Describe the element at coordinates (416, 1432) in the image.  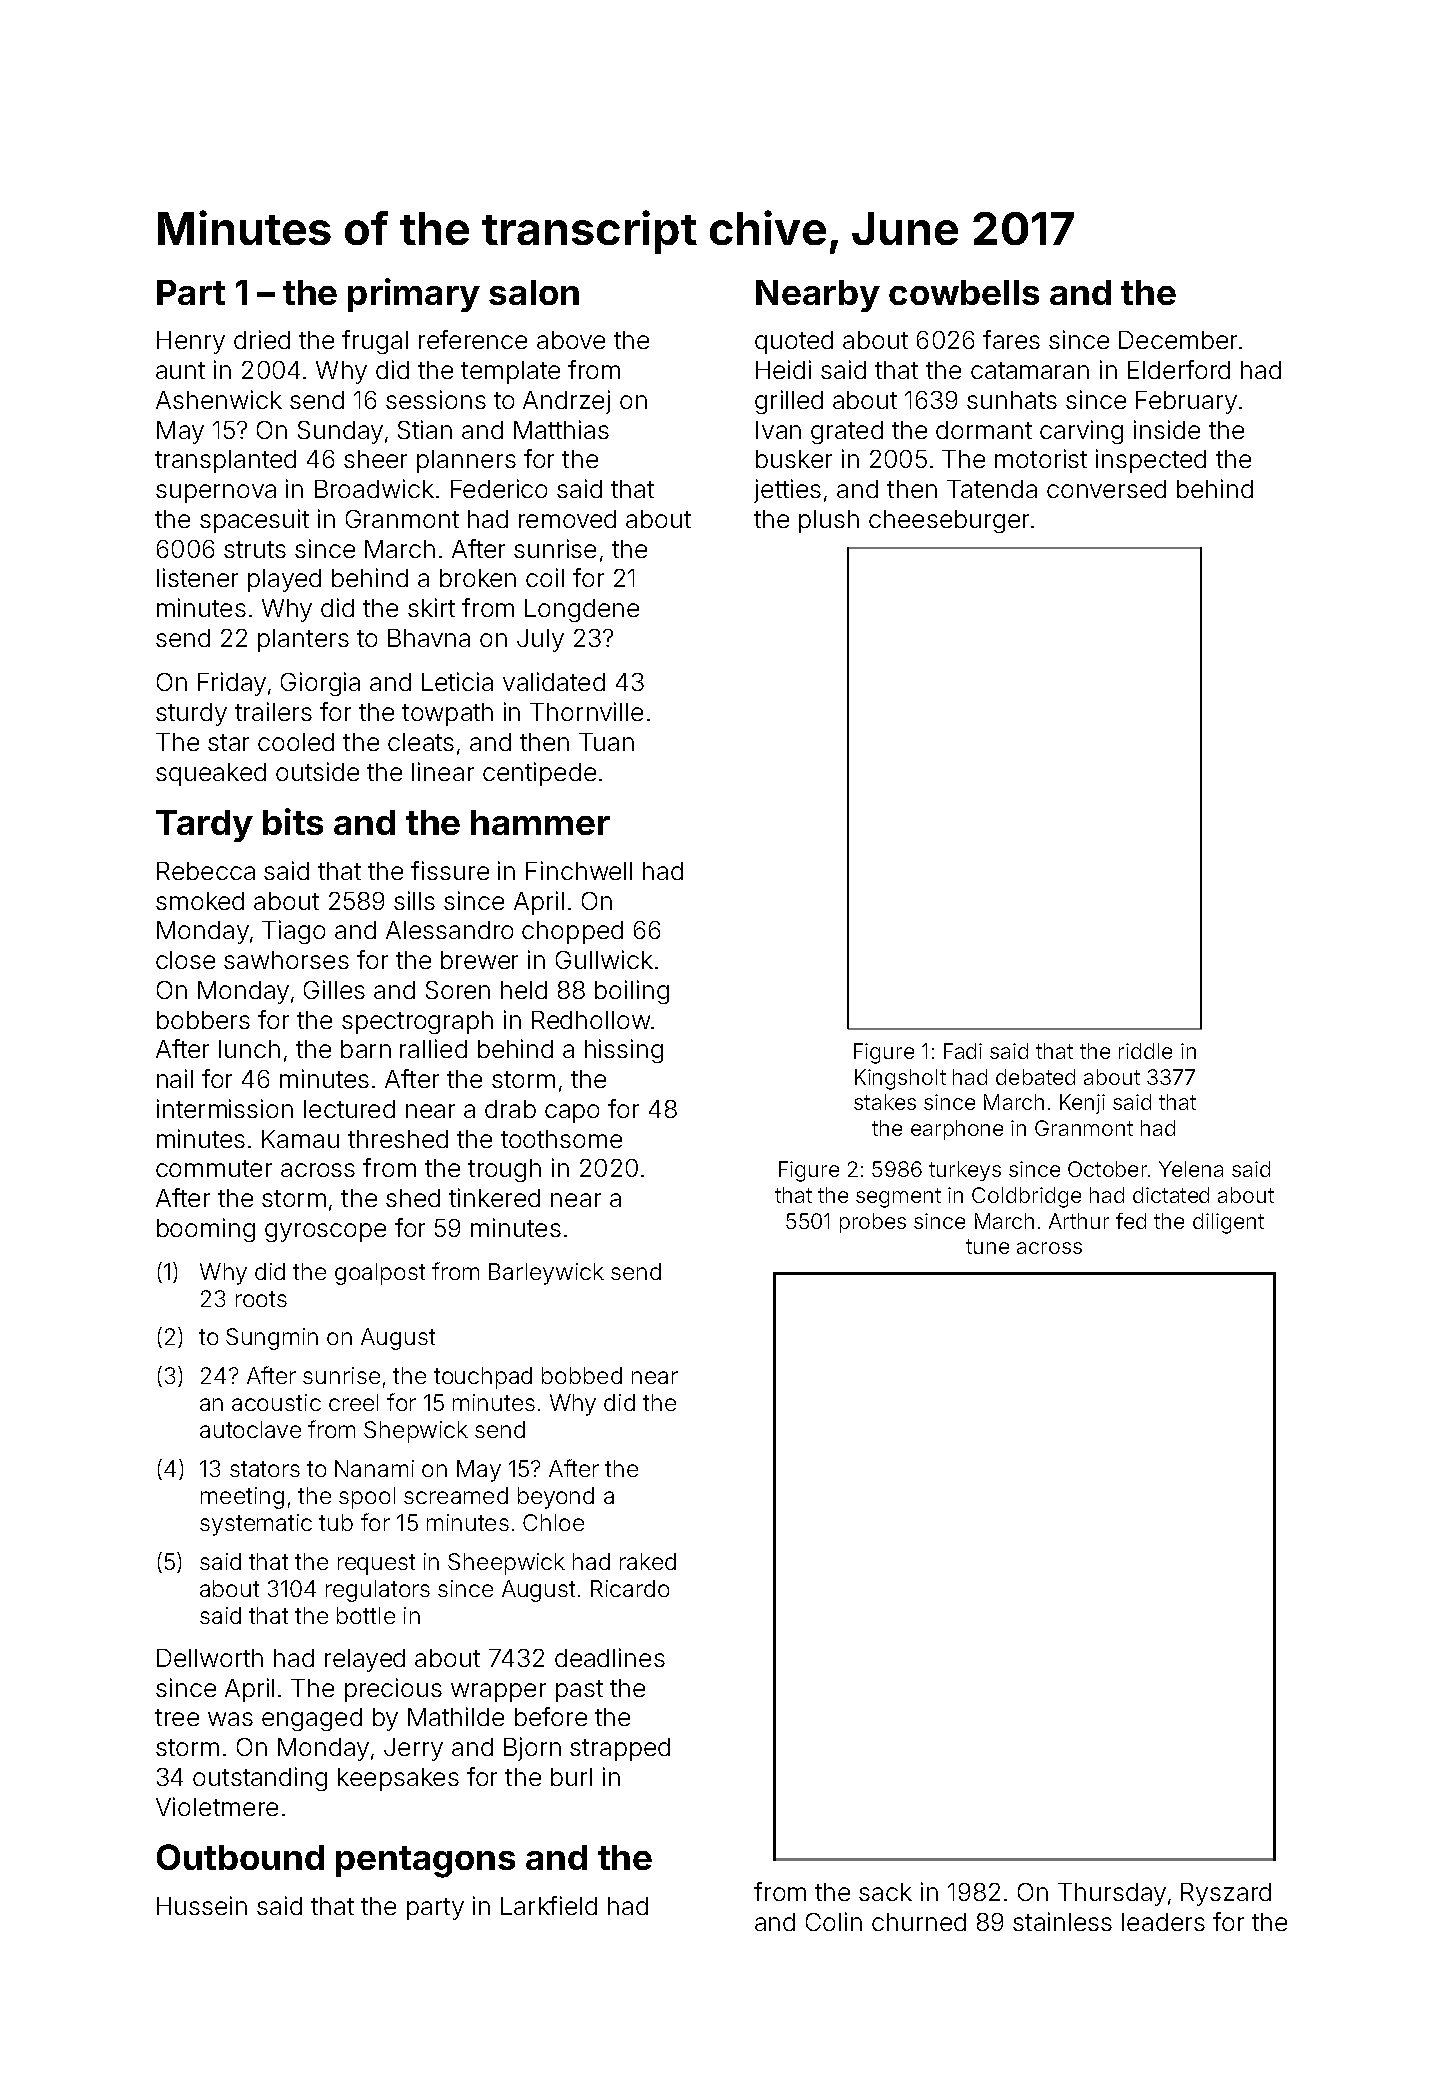
I see `Shepwick` at that location.
